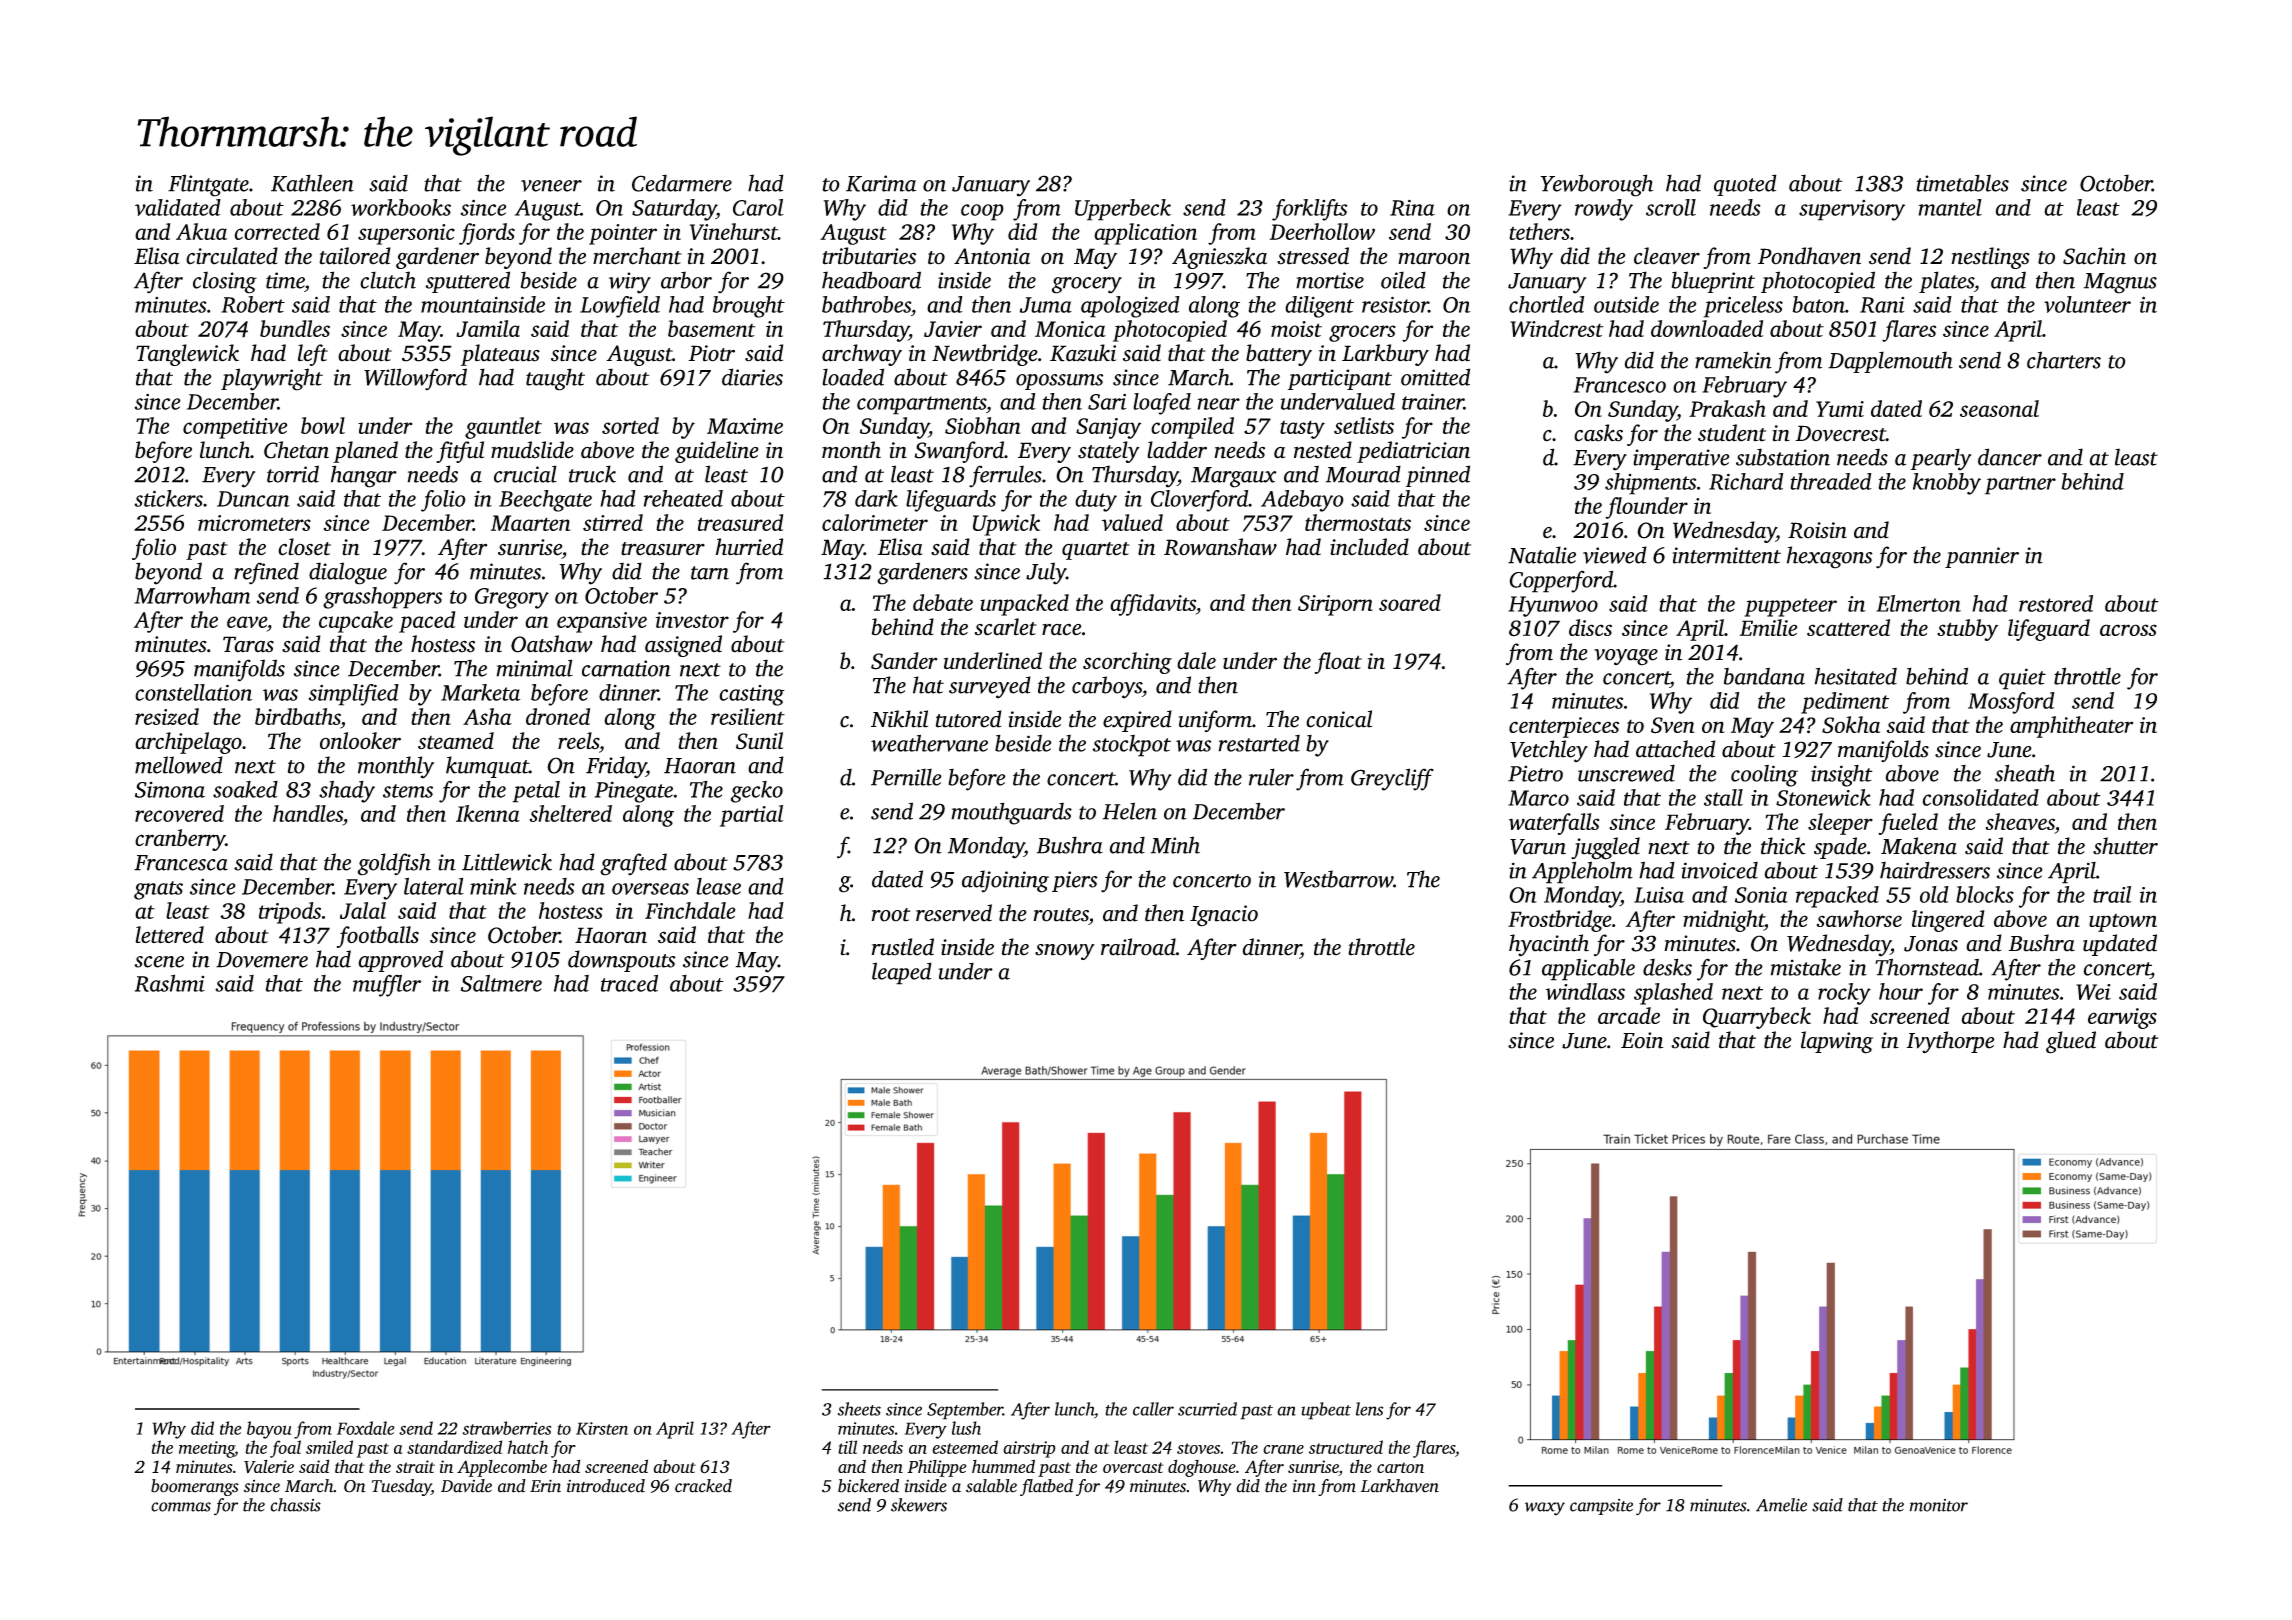 The height and width of the screenshot is (1620, 2292). What do you see at coordinates (881, 183) in the screenshot?
I see `Karima` at bounding box center [881, 183].
